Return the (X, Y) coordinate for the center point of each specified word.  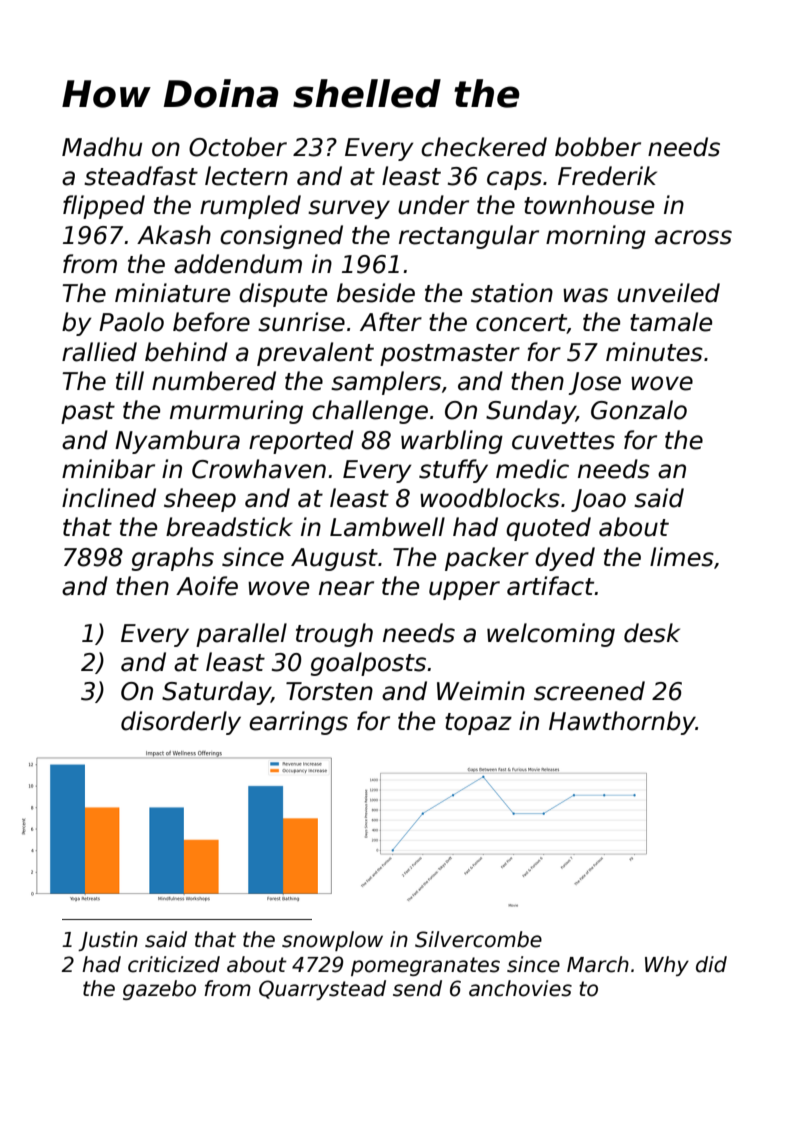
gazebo (159, 990)
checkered (484, 147)
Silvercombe (478, 939)
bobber (598, 147)
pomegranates (425, 966)
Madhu (102, 147)
